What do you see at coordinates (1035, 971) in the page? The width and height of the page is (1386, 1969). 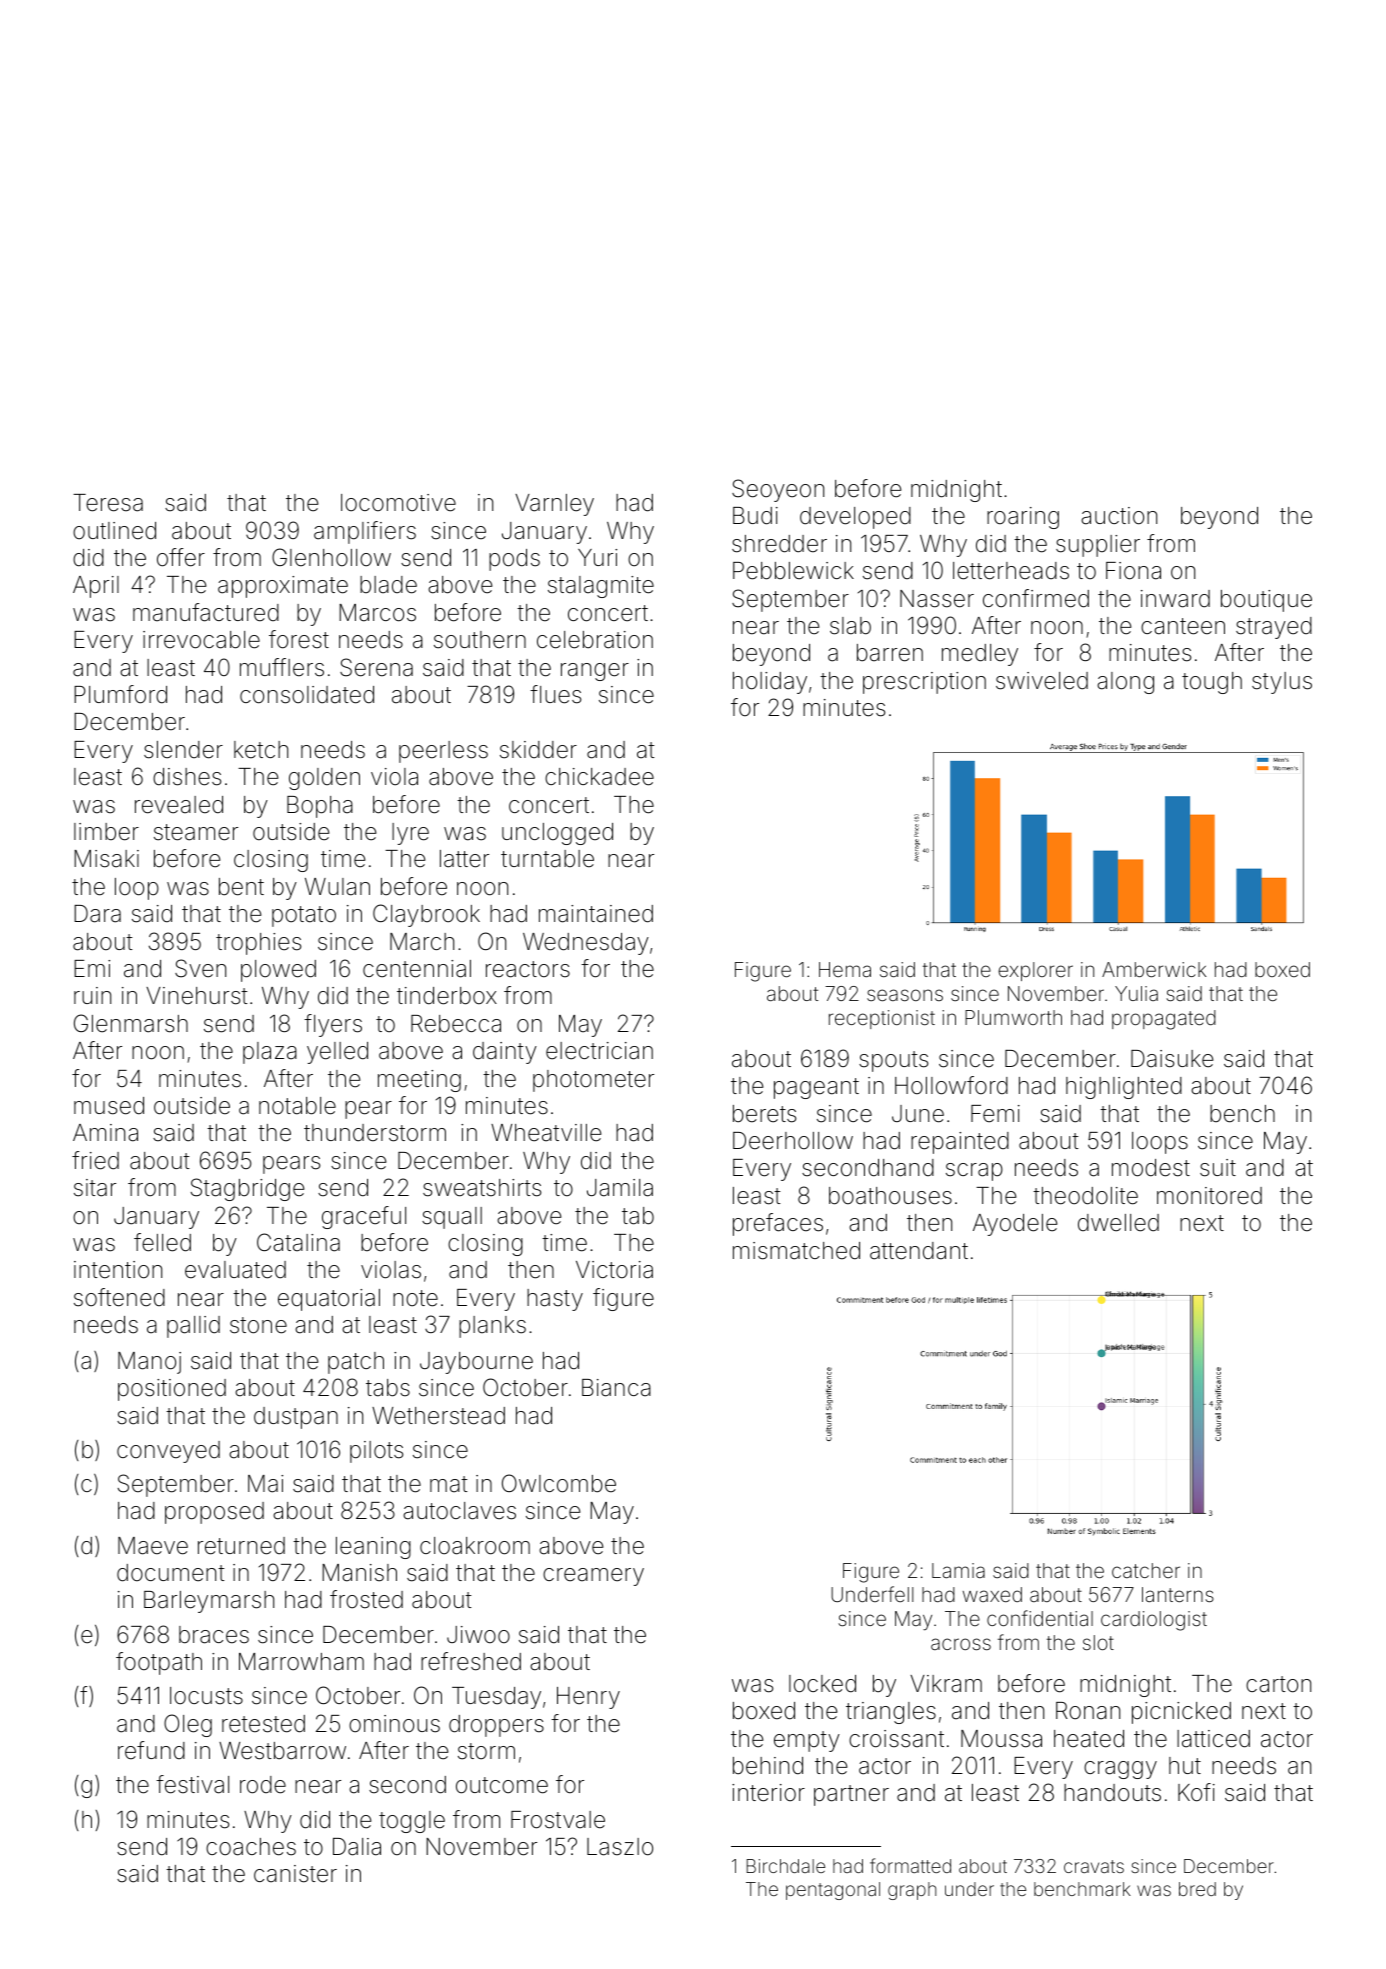 I see `explorer` at bounding box center [1035, 971].
